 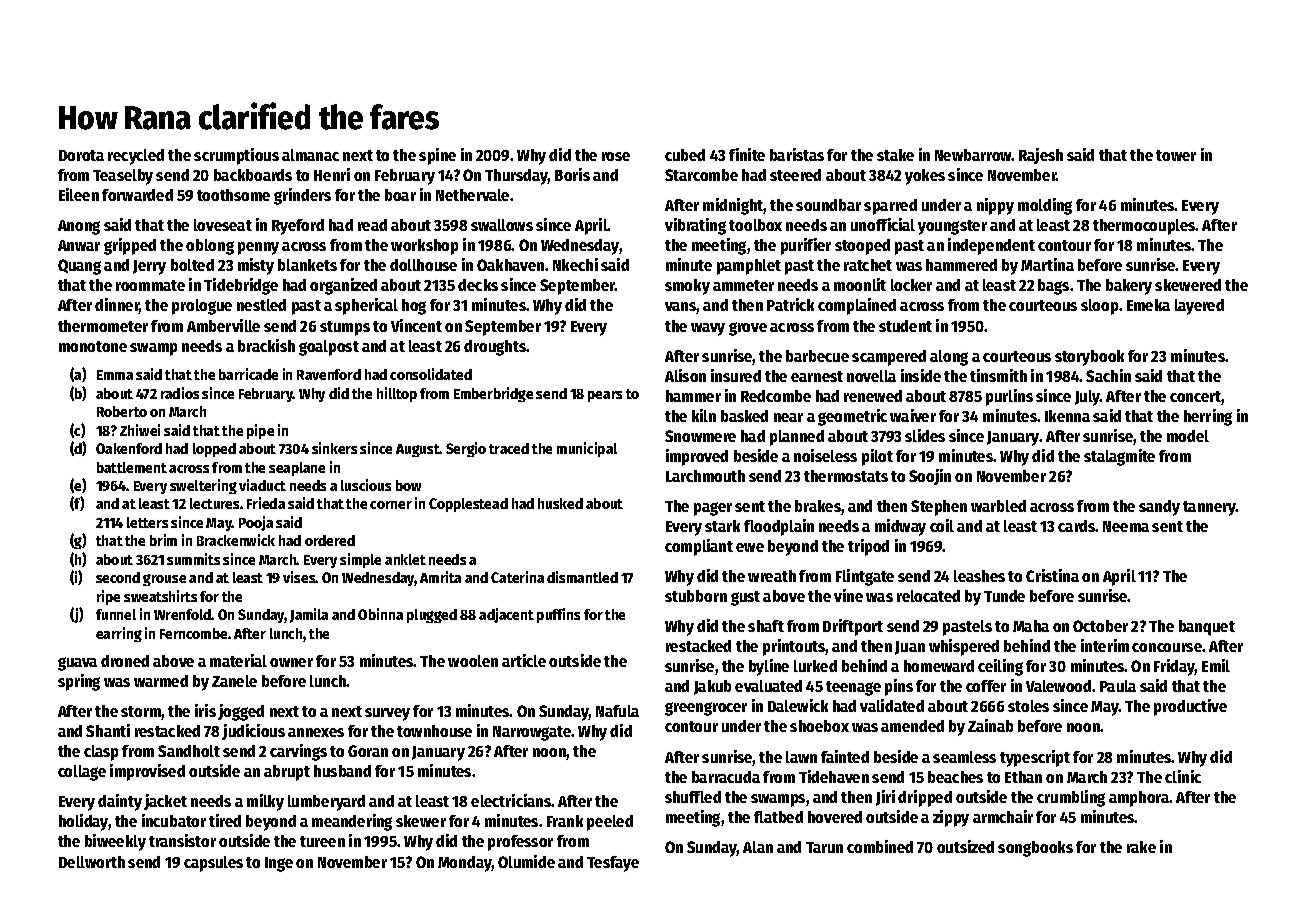 What do you see at coordinates (748, 329) in the page?
I see `grove` at bounding box center [748, 329].
